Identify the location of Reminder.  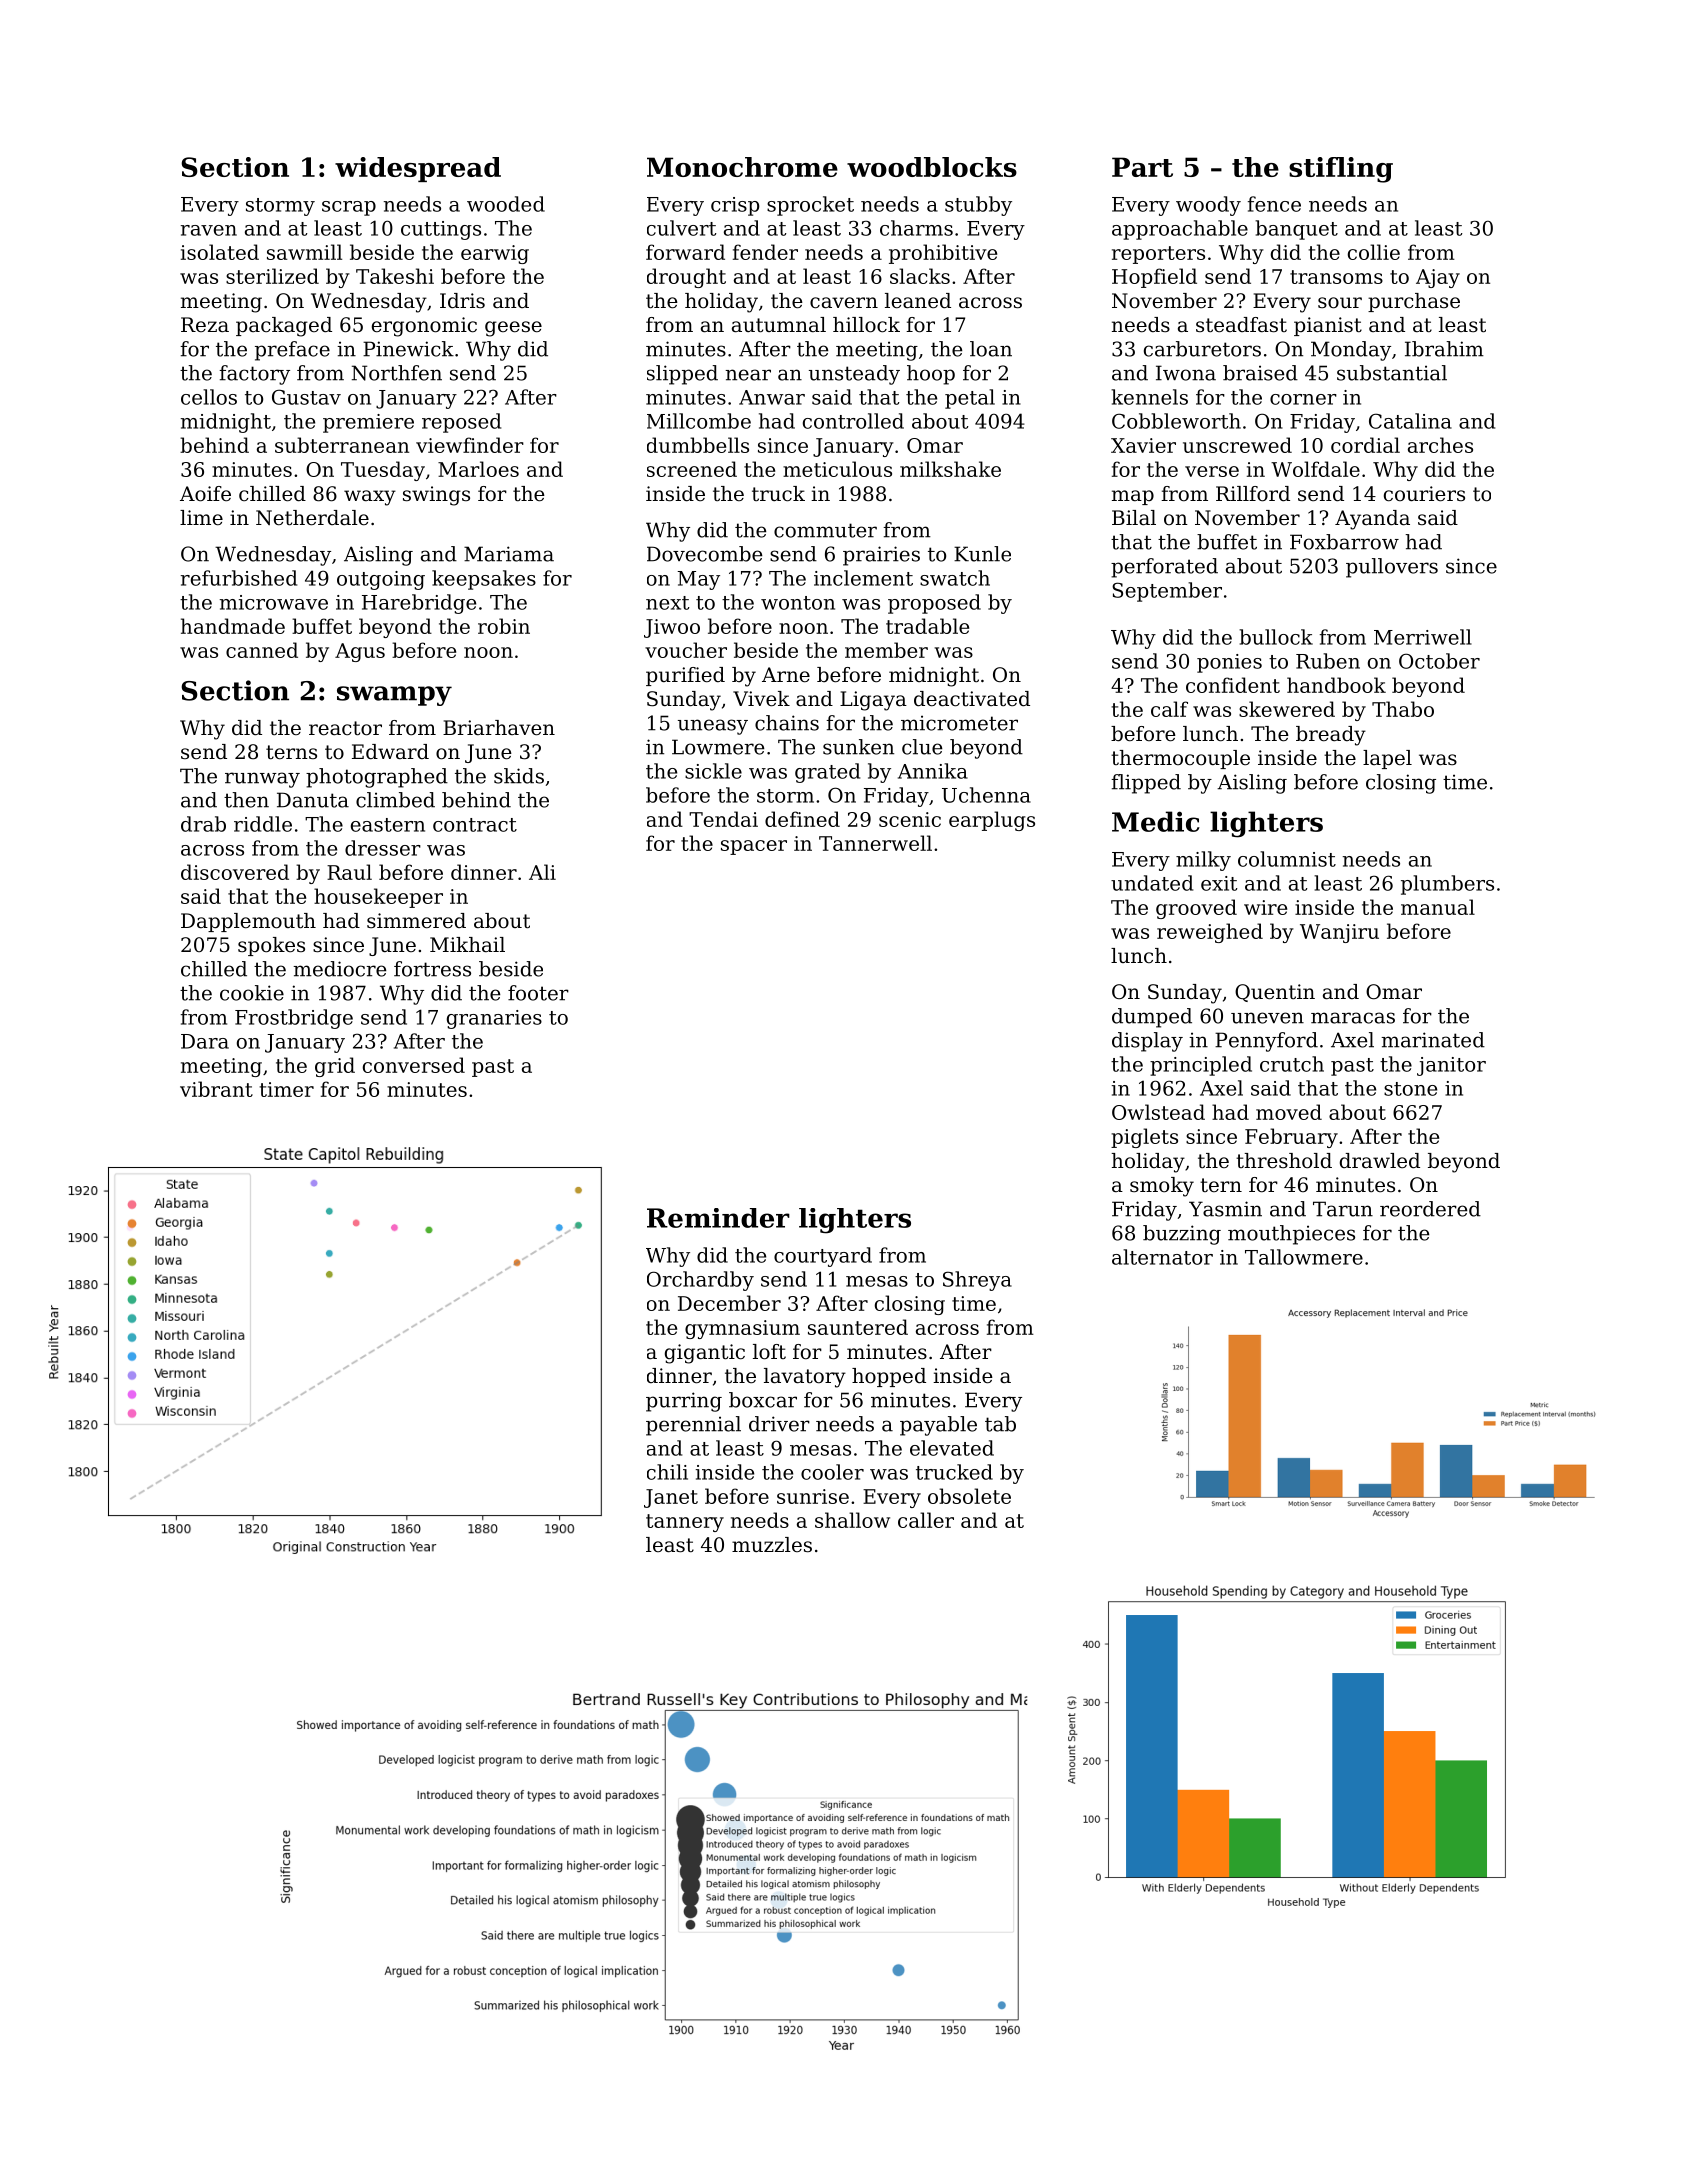
(718, 1218).
